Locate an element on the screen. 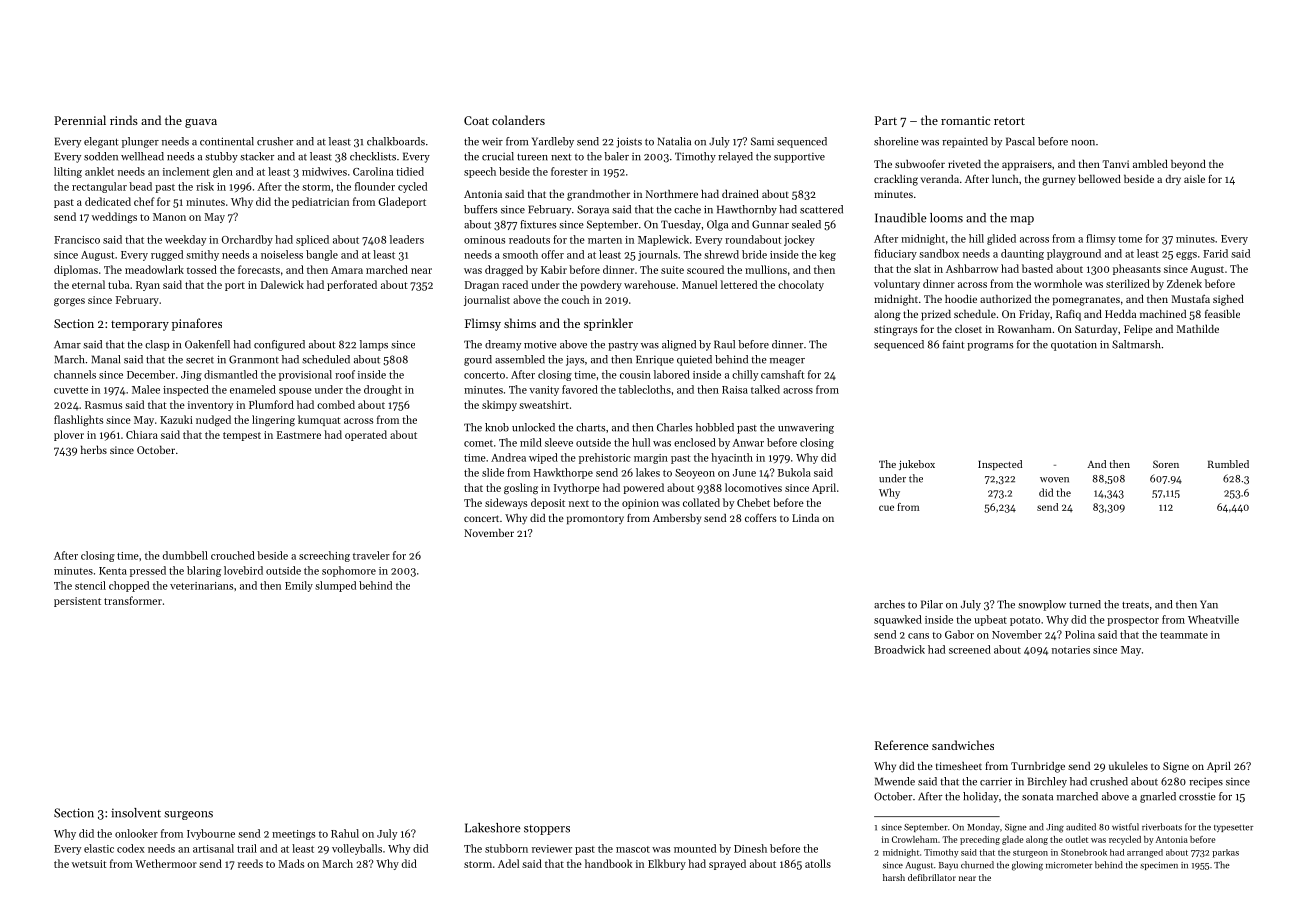  kumquat is located at coordinates (319, 420).
